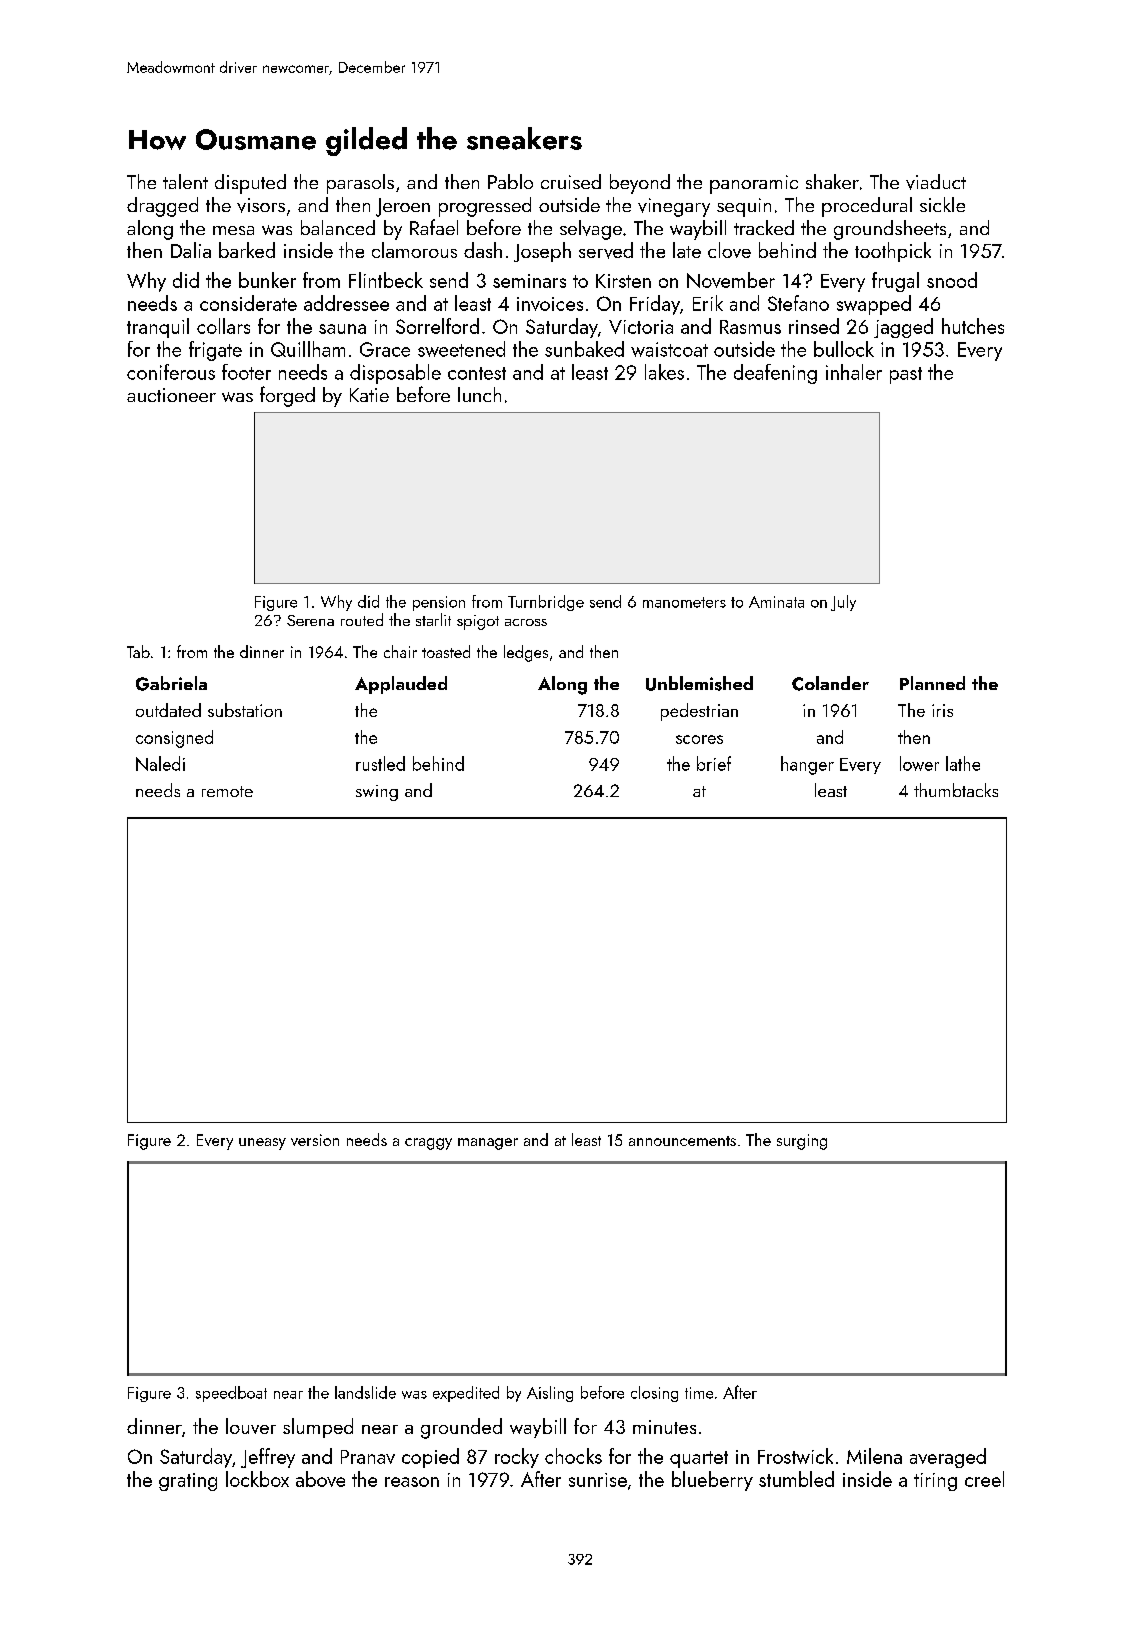 This document has width=1134, height=1642. Describe the element at coordinates (714, 763) in the document. I see `brief` at that location.
